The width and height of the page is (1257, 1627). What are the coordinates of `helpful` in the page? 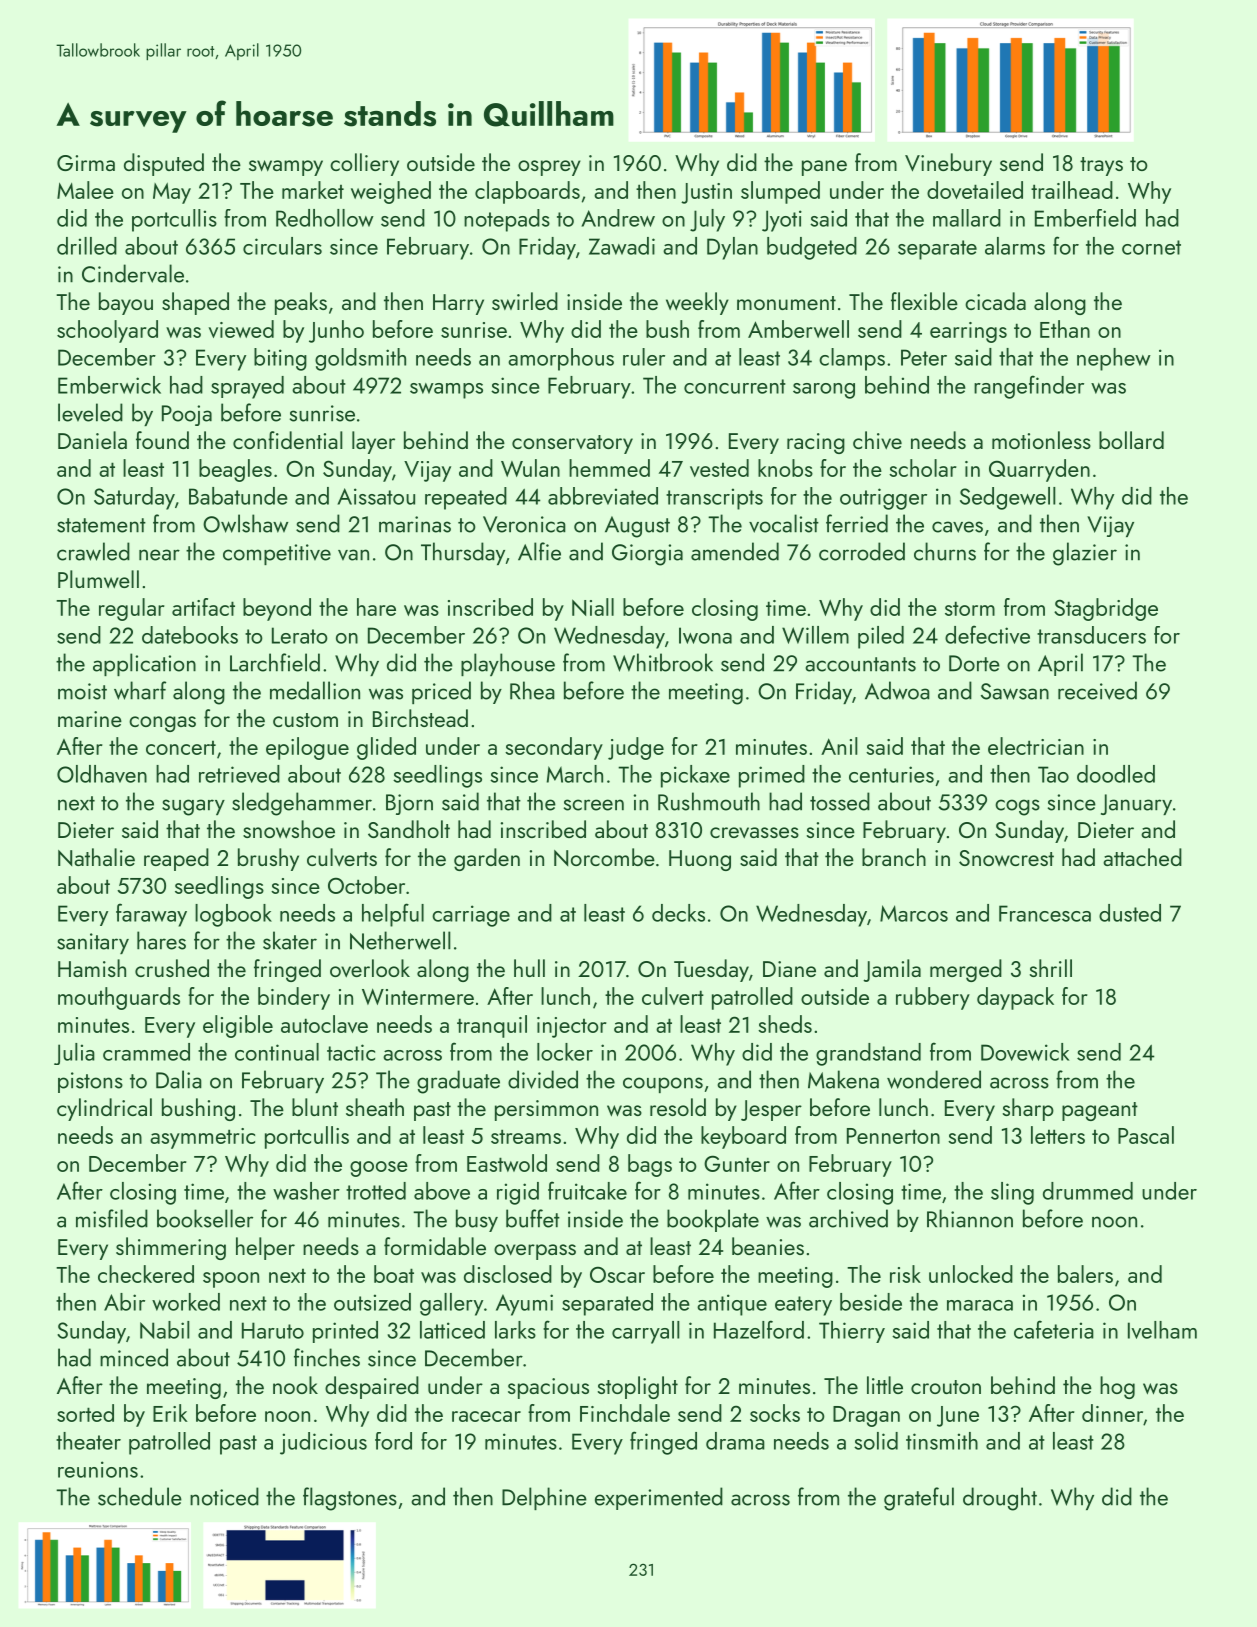 It's located at (393, 915).
